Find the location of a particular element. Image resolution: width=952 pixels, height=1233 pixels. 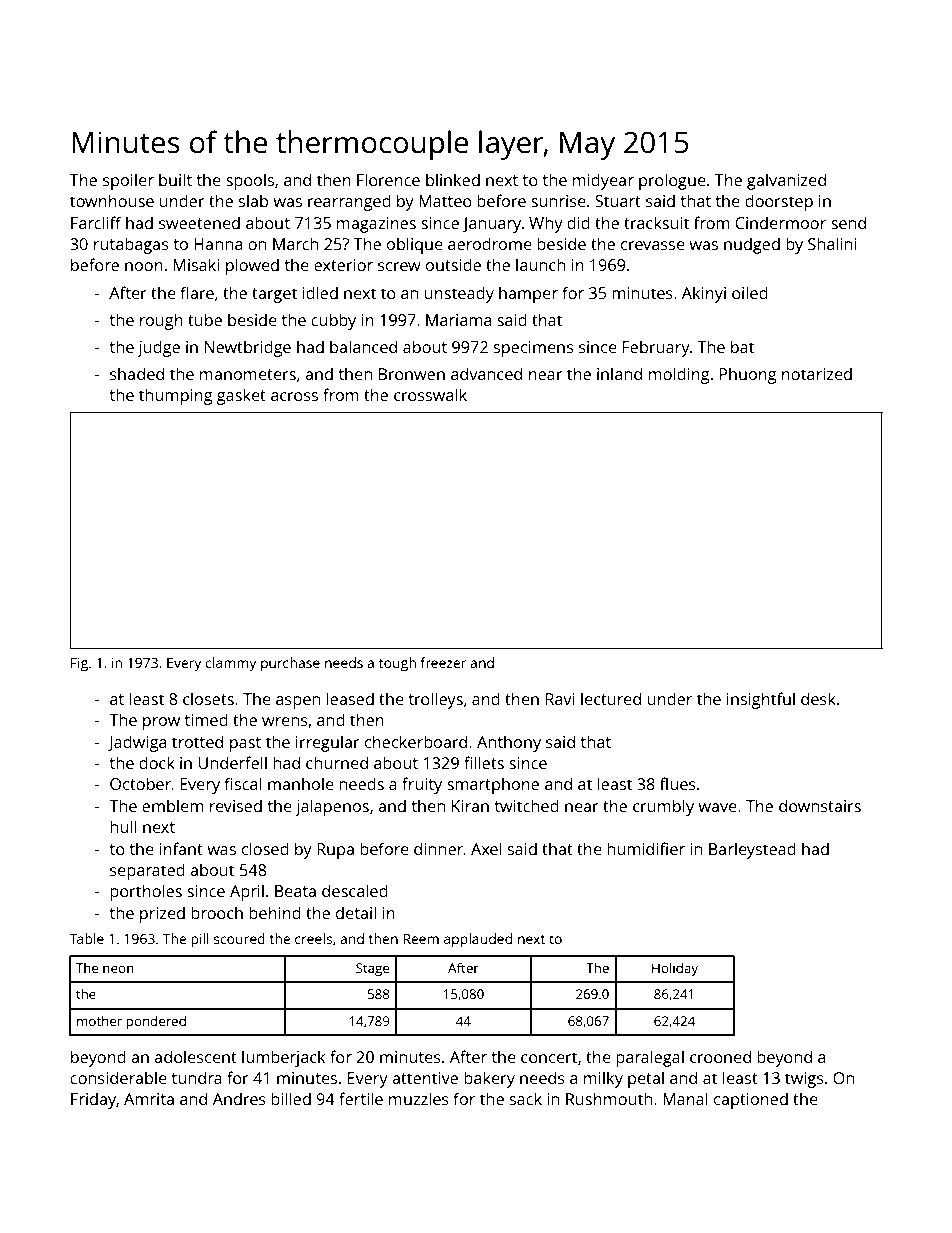

Amrita is located at coordinates (149, 1099).
